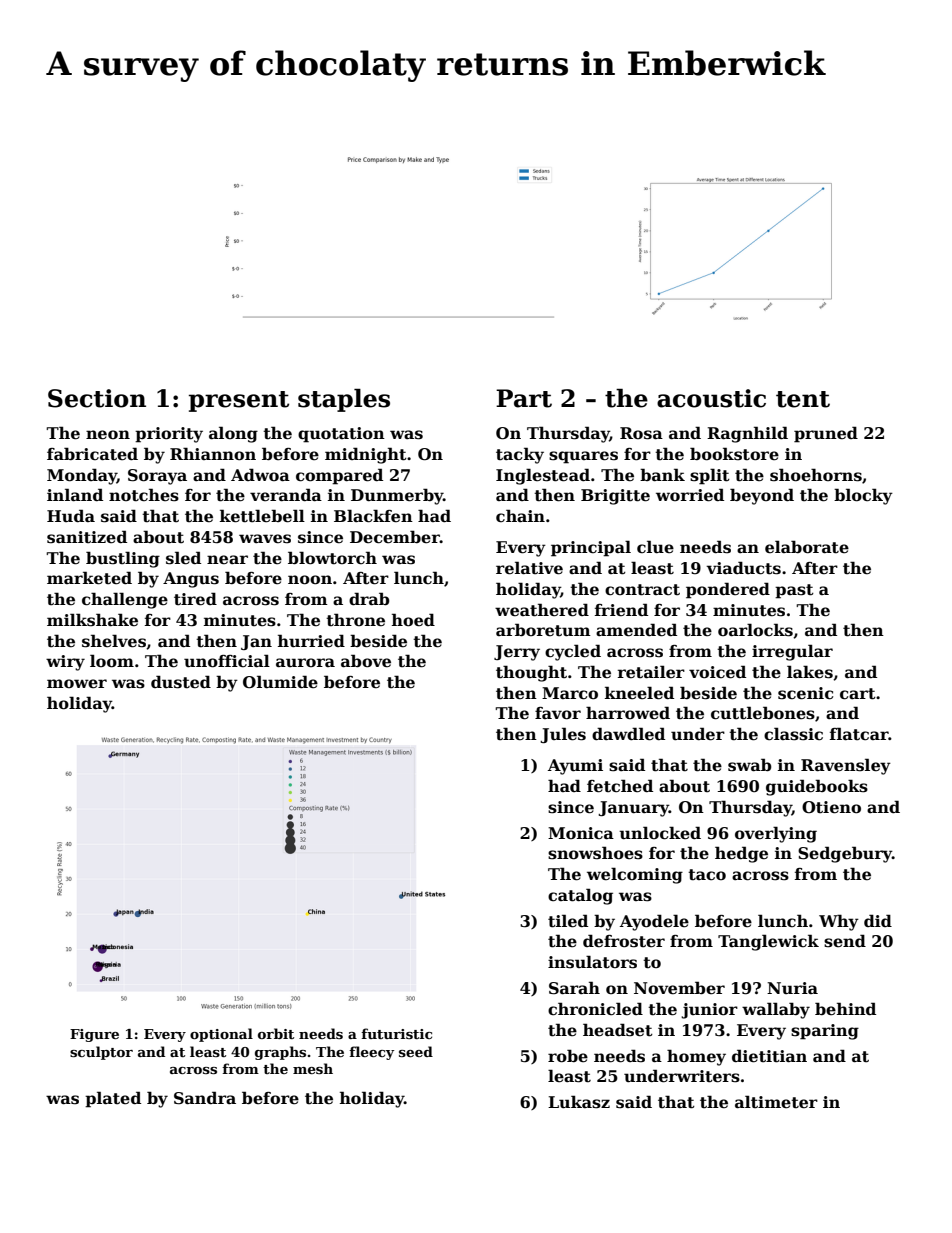 This page has height=1233, width=952. I want to click on Part, so click(524, 398).
